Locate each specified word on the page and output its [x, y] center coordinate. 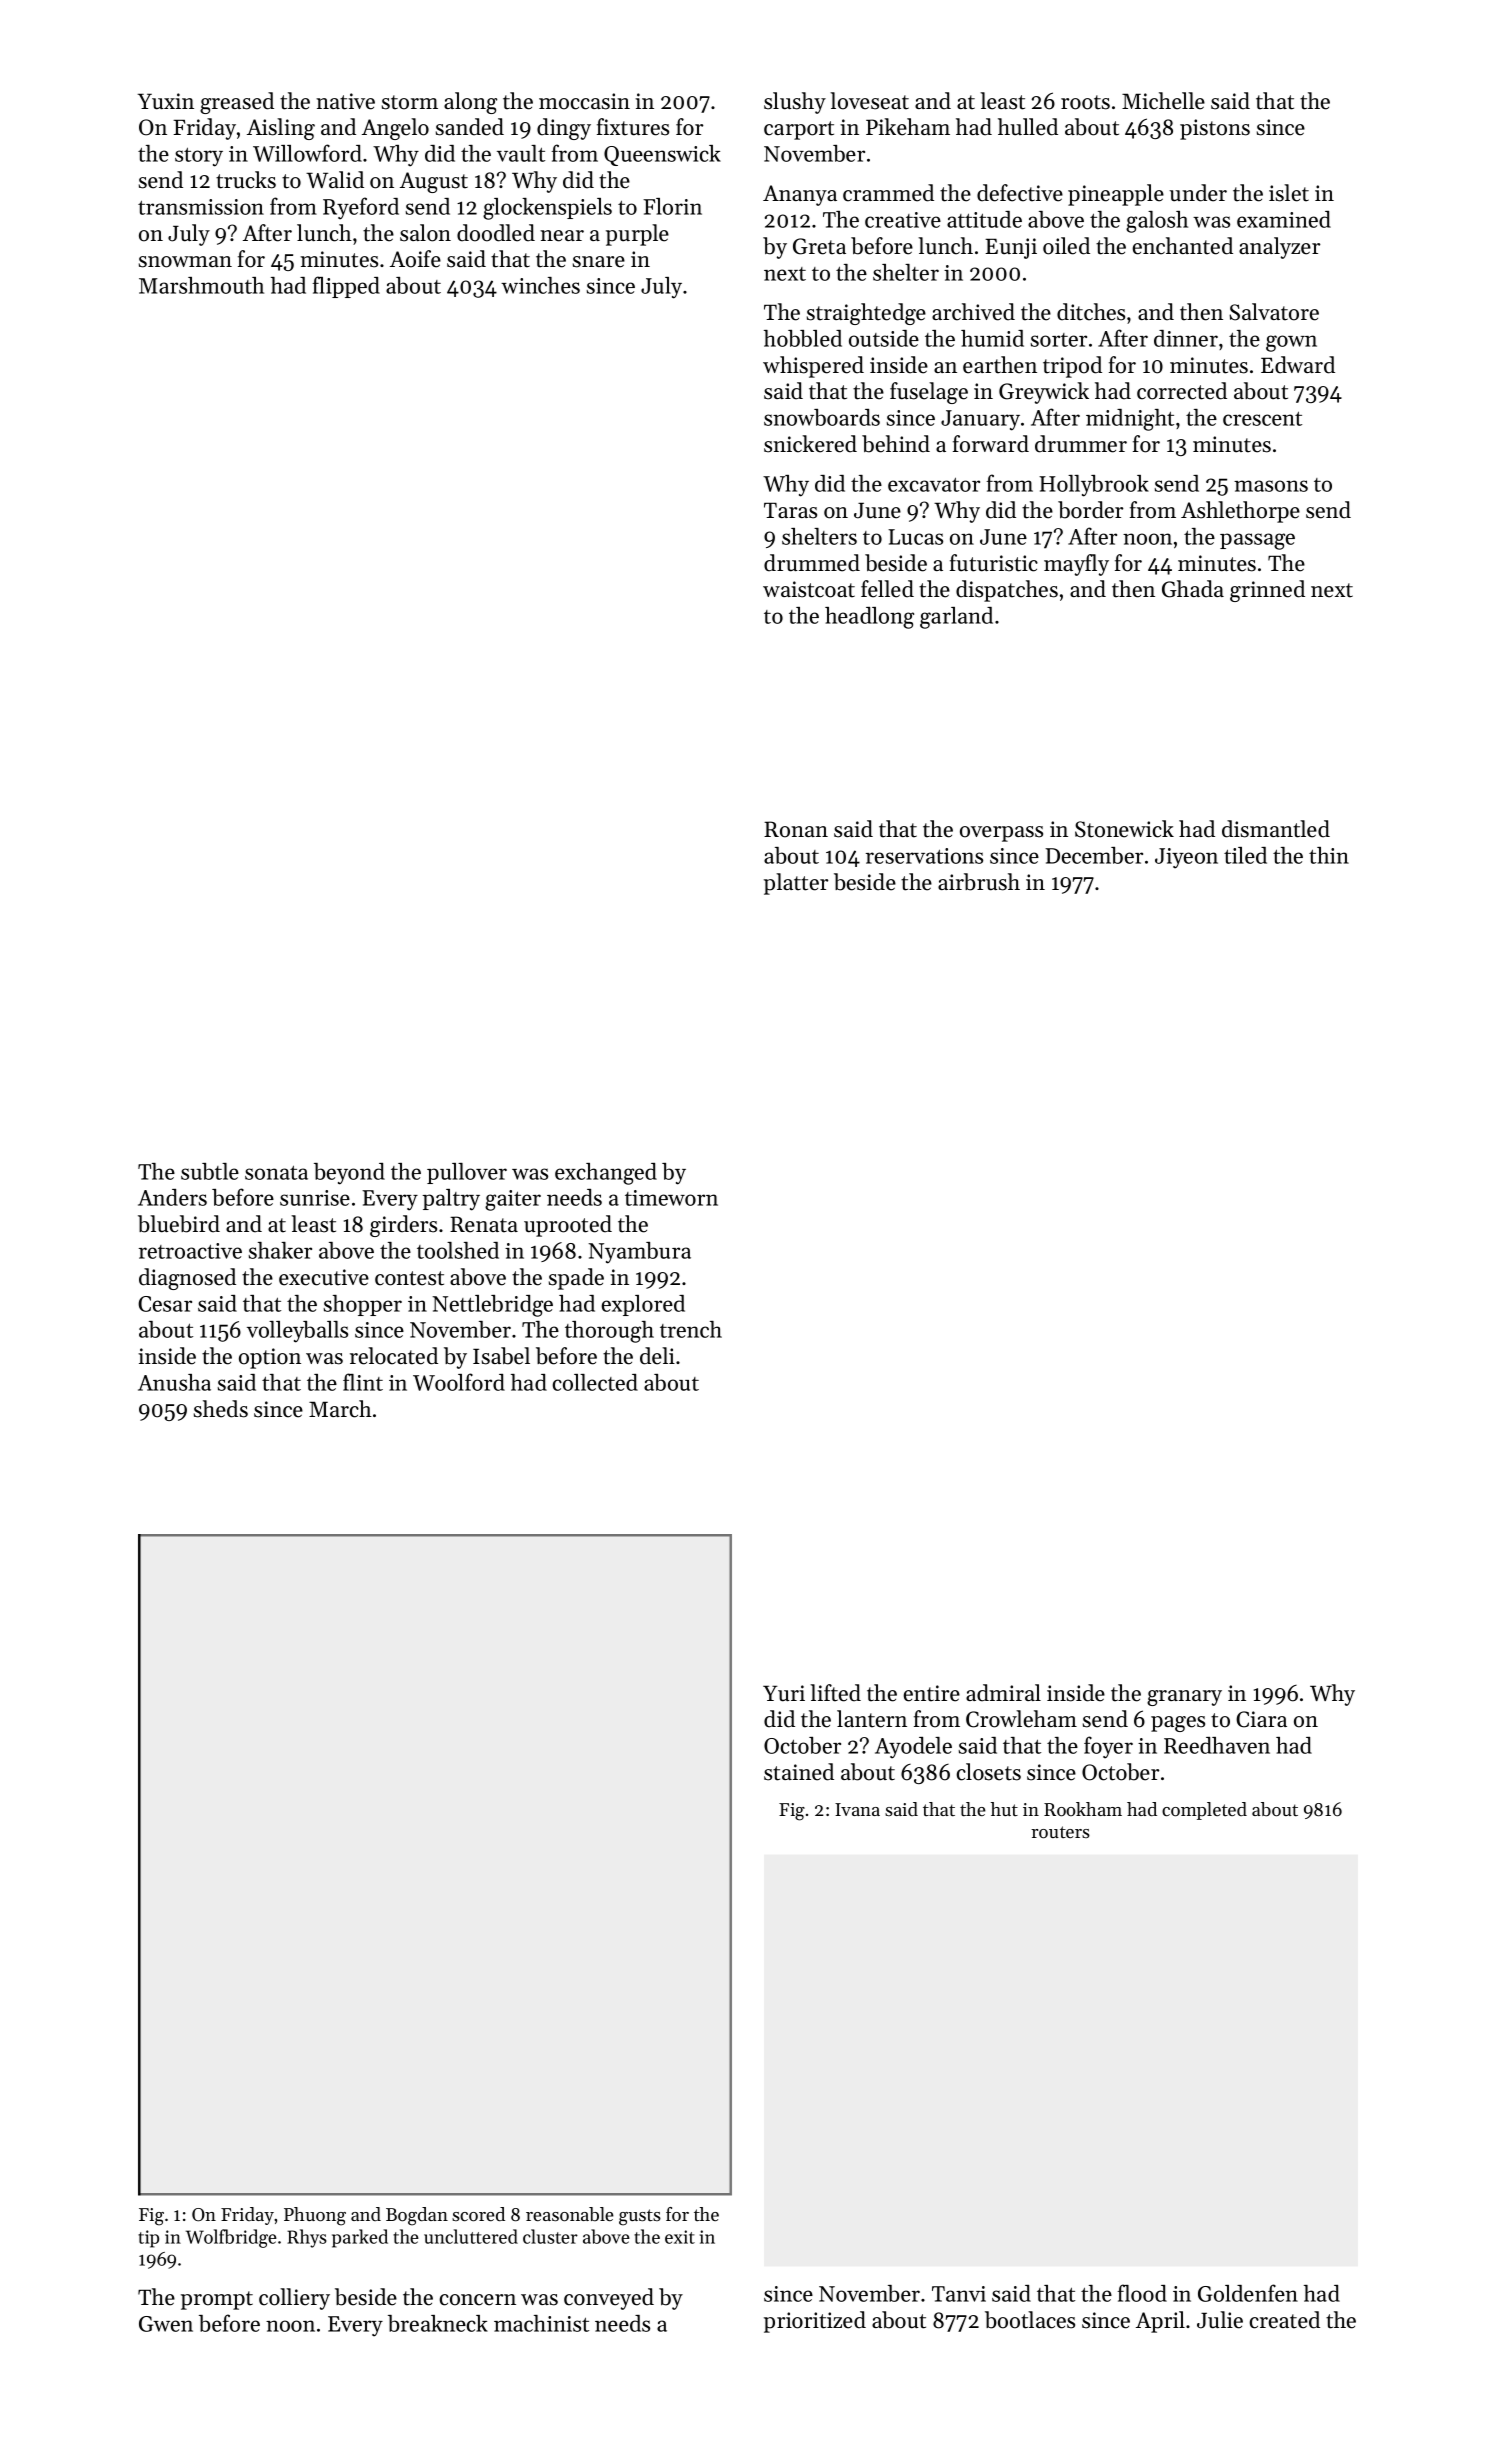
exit [680, 2237]
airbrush [979, 882]
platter [796, 884]
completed [1204, 1811]
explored [643, 1305]
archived [973, 312]
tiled [1245, 855]
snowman [185, 262]
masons [1271, 486]
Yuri [784, 1693]
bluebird [179, 1224]
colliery [294, 2299]
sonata [276, 1173]
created [1285, 2320]
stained [799, 1772]
